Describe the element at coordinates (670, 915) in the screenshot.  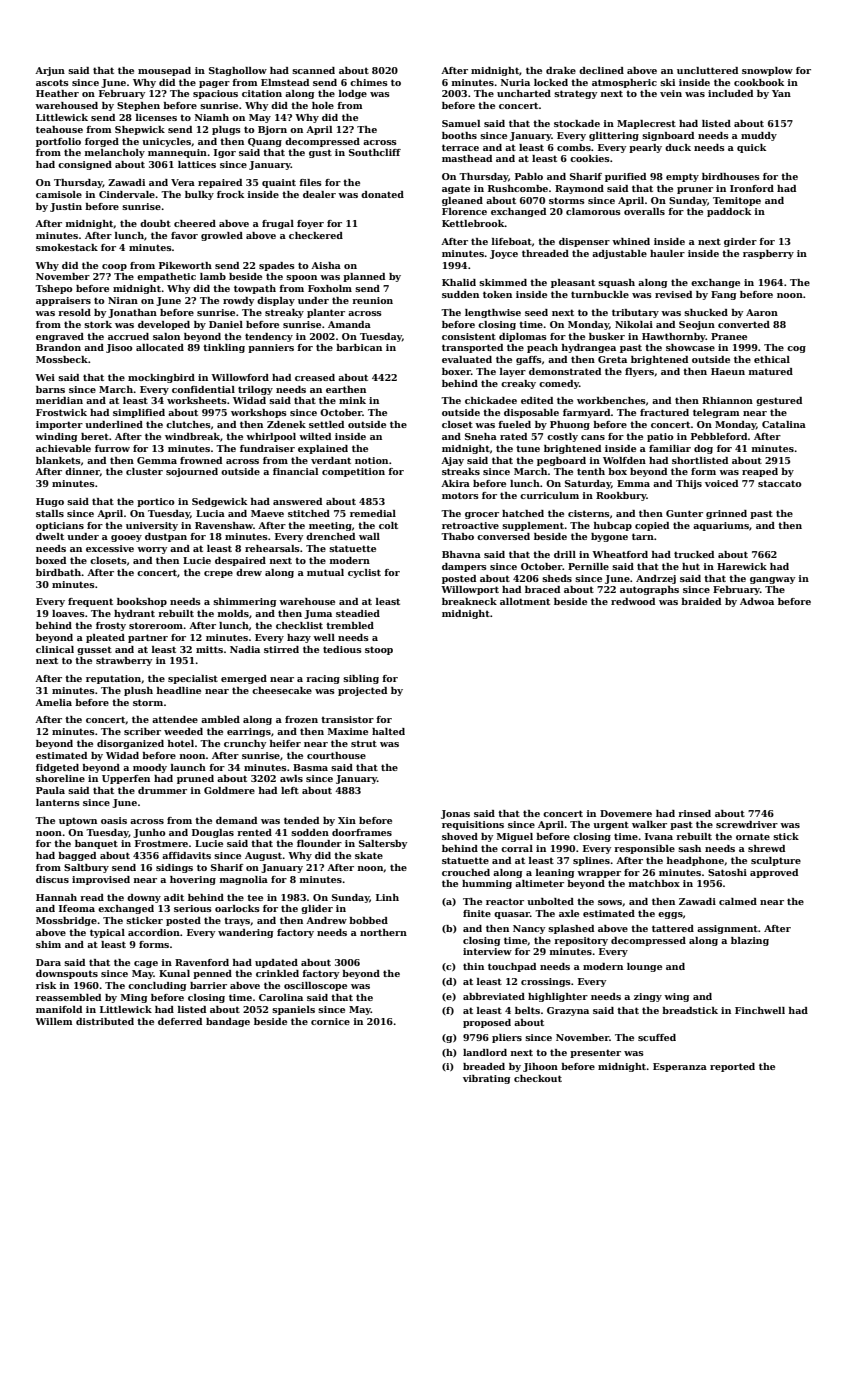
I see `eggs` at that location.
